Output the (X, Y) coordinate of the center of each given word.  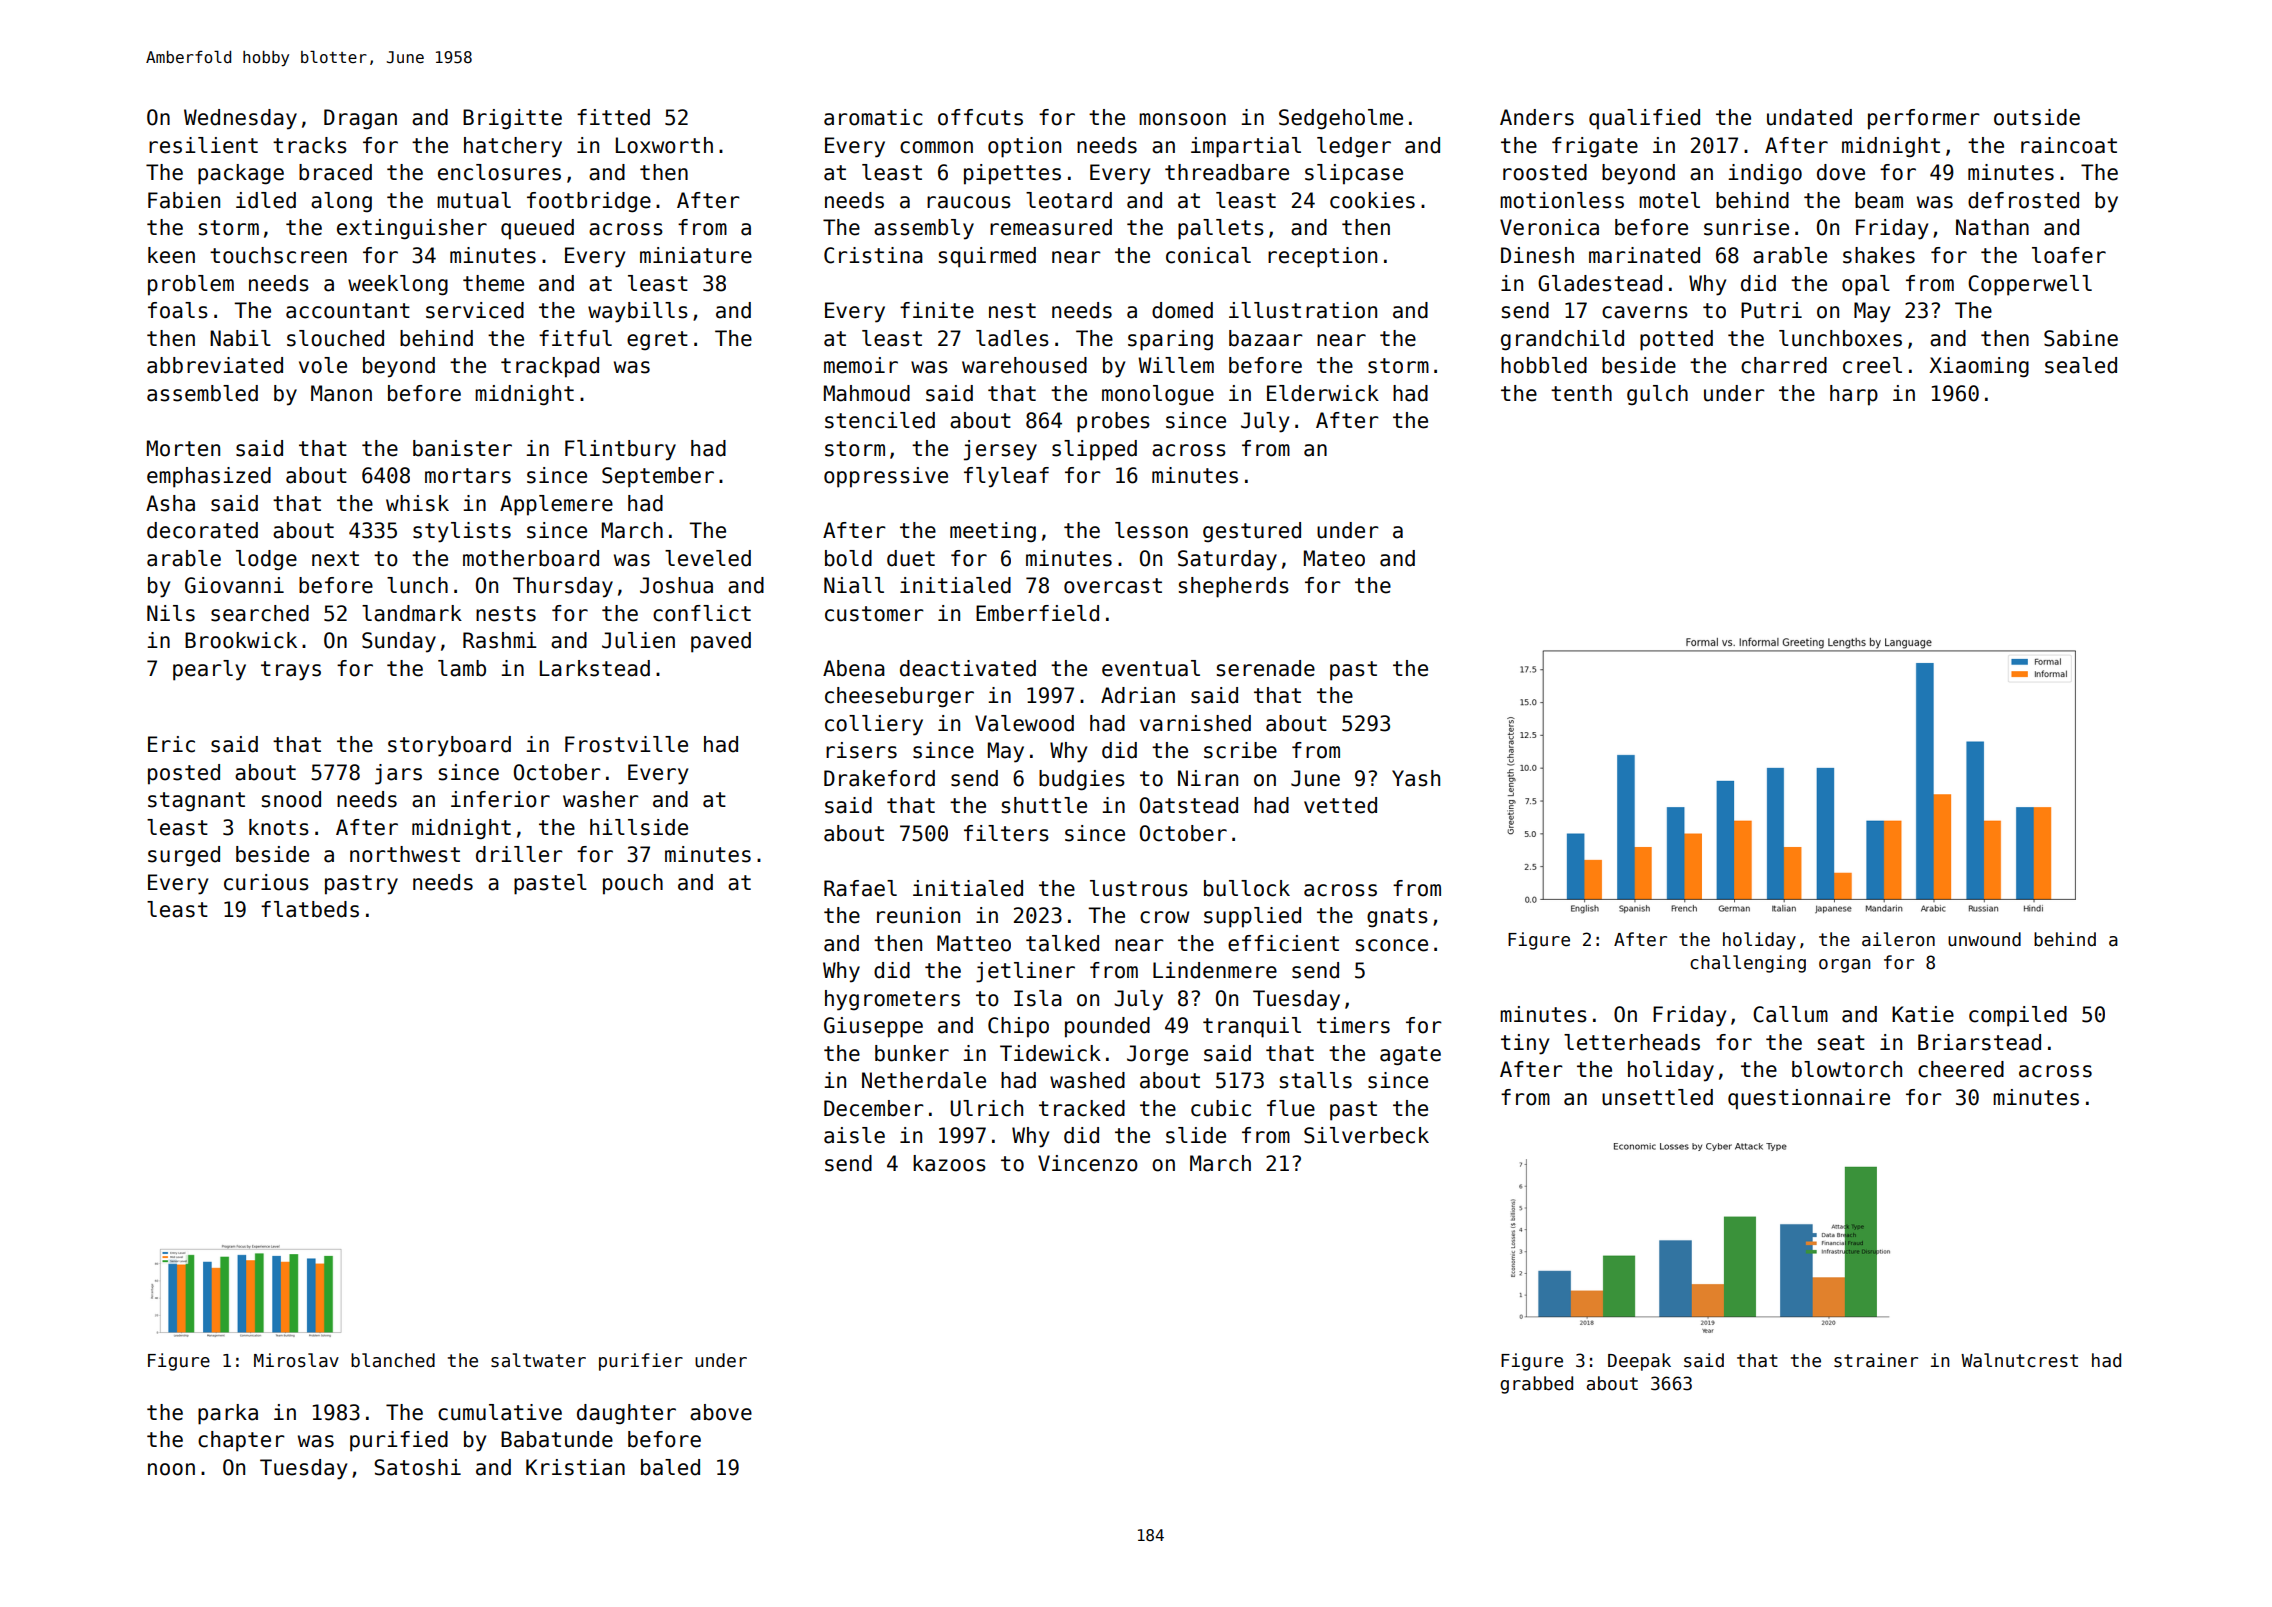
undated (1809, 117)
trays (291, 671)
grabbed (1536, 1385)
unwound (1984, 939)
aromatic (873, 117)
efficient (1283, 943)
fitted (613, 117)
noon (171, 1469)
